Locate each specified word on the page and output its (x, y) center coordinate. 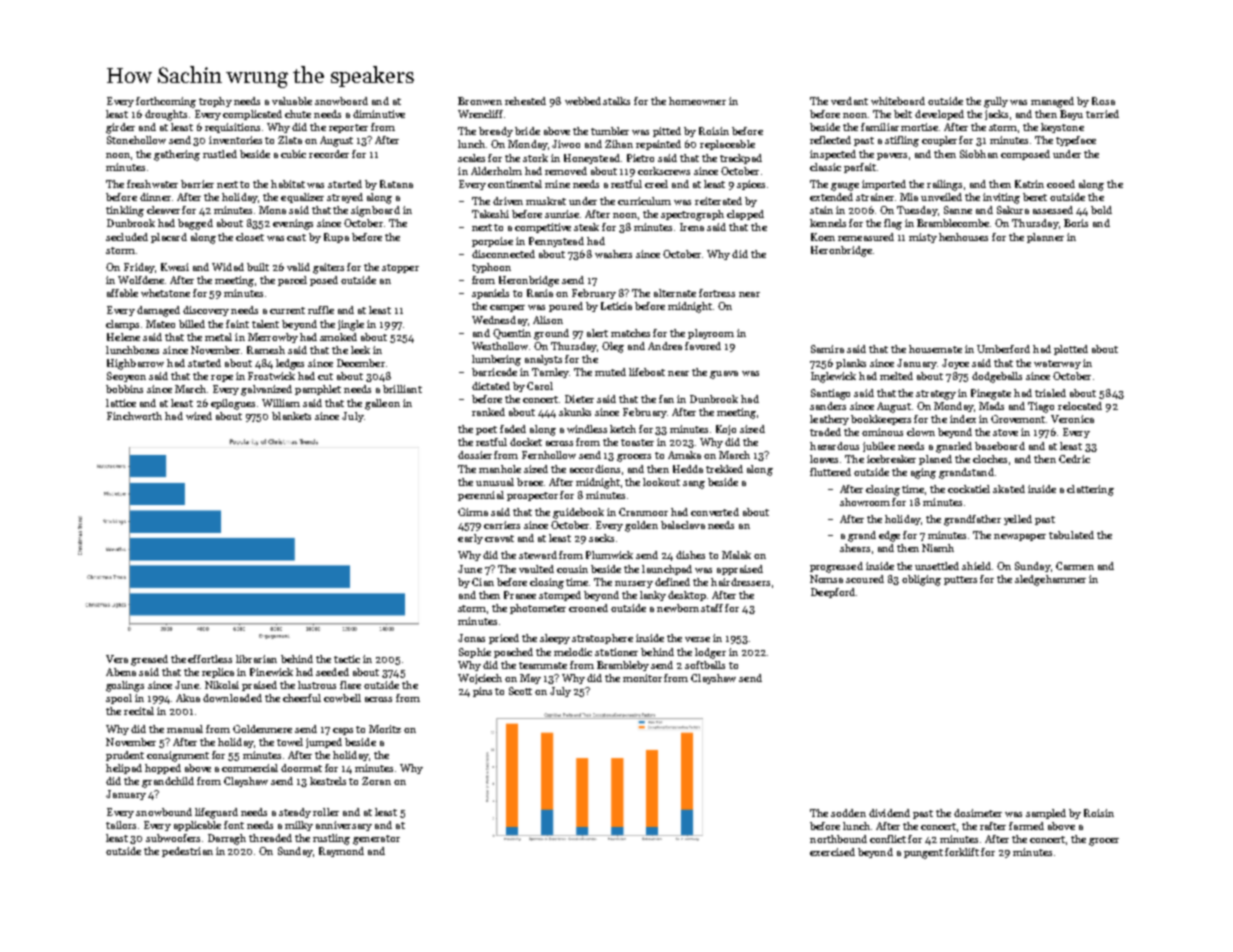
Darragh (227, 839)
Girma (473, 512)
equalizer (302, 198)
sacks (601, 538)
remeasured (866, 237)
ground (551, 334)
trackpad (741, 159)
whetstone (165, 293)
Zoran (376, 781)
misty (923, 238)
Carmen (1075, 566)
